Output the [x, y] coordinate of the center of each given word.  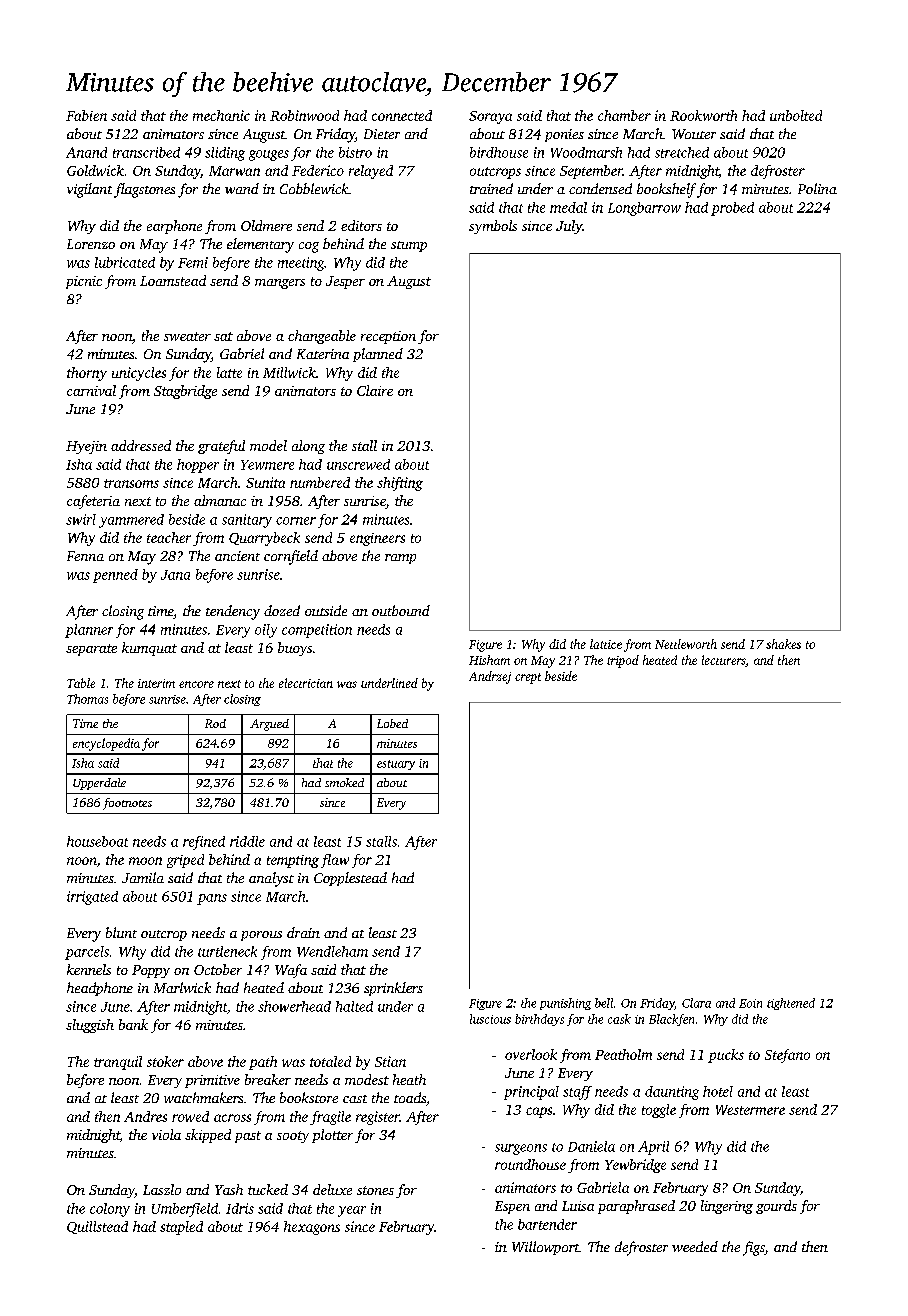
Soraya [490, 117]
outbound [401, 610]
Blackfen [671, 1020]
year [352, 1211]
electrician [306, 683]
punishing [565, 1004]
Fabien [86, 115]
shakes [783, 644]
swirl [81, 519]
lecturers [724, 661]
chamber [624, 115]
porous [261, 936]
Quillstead [97, 1227]
